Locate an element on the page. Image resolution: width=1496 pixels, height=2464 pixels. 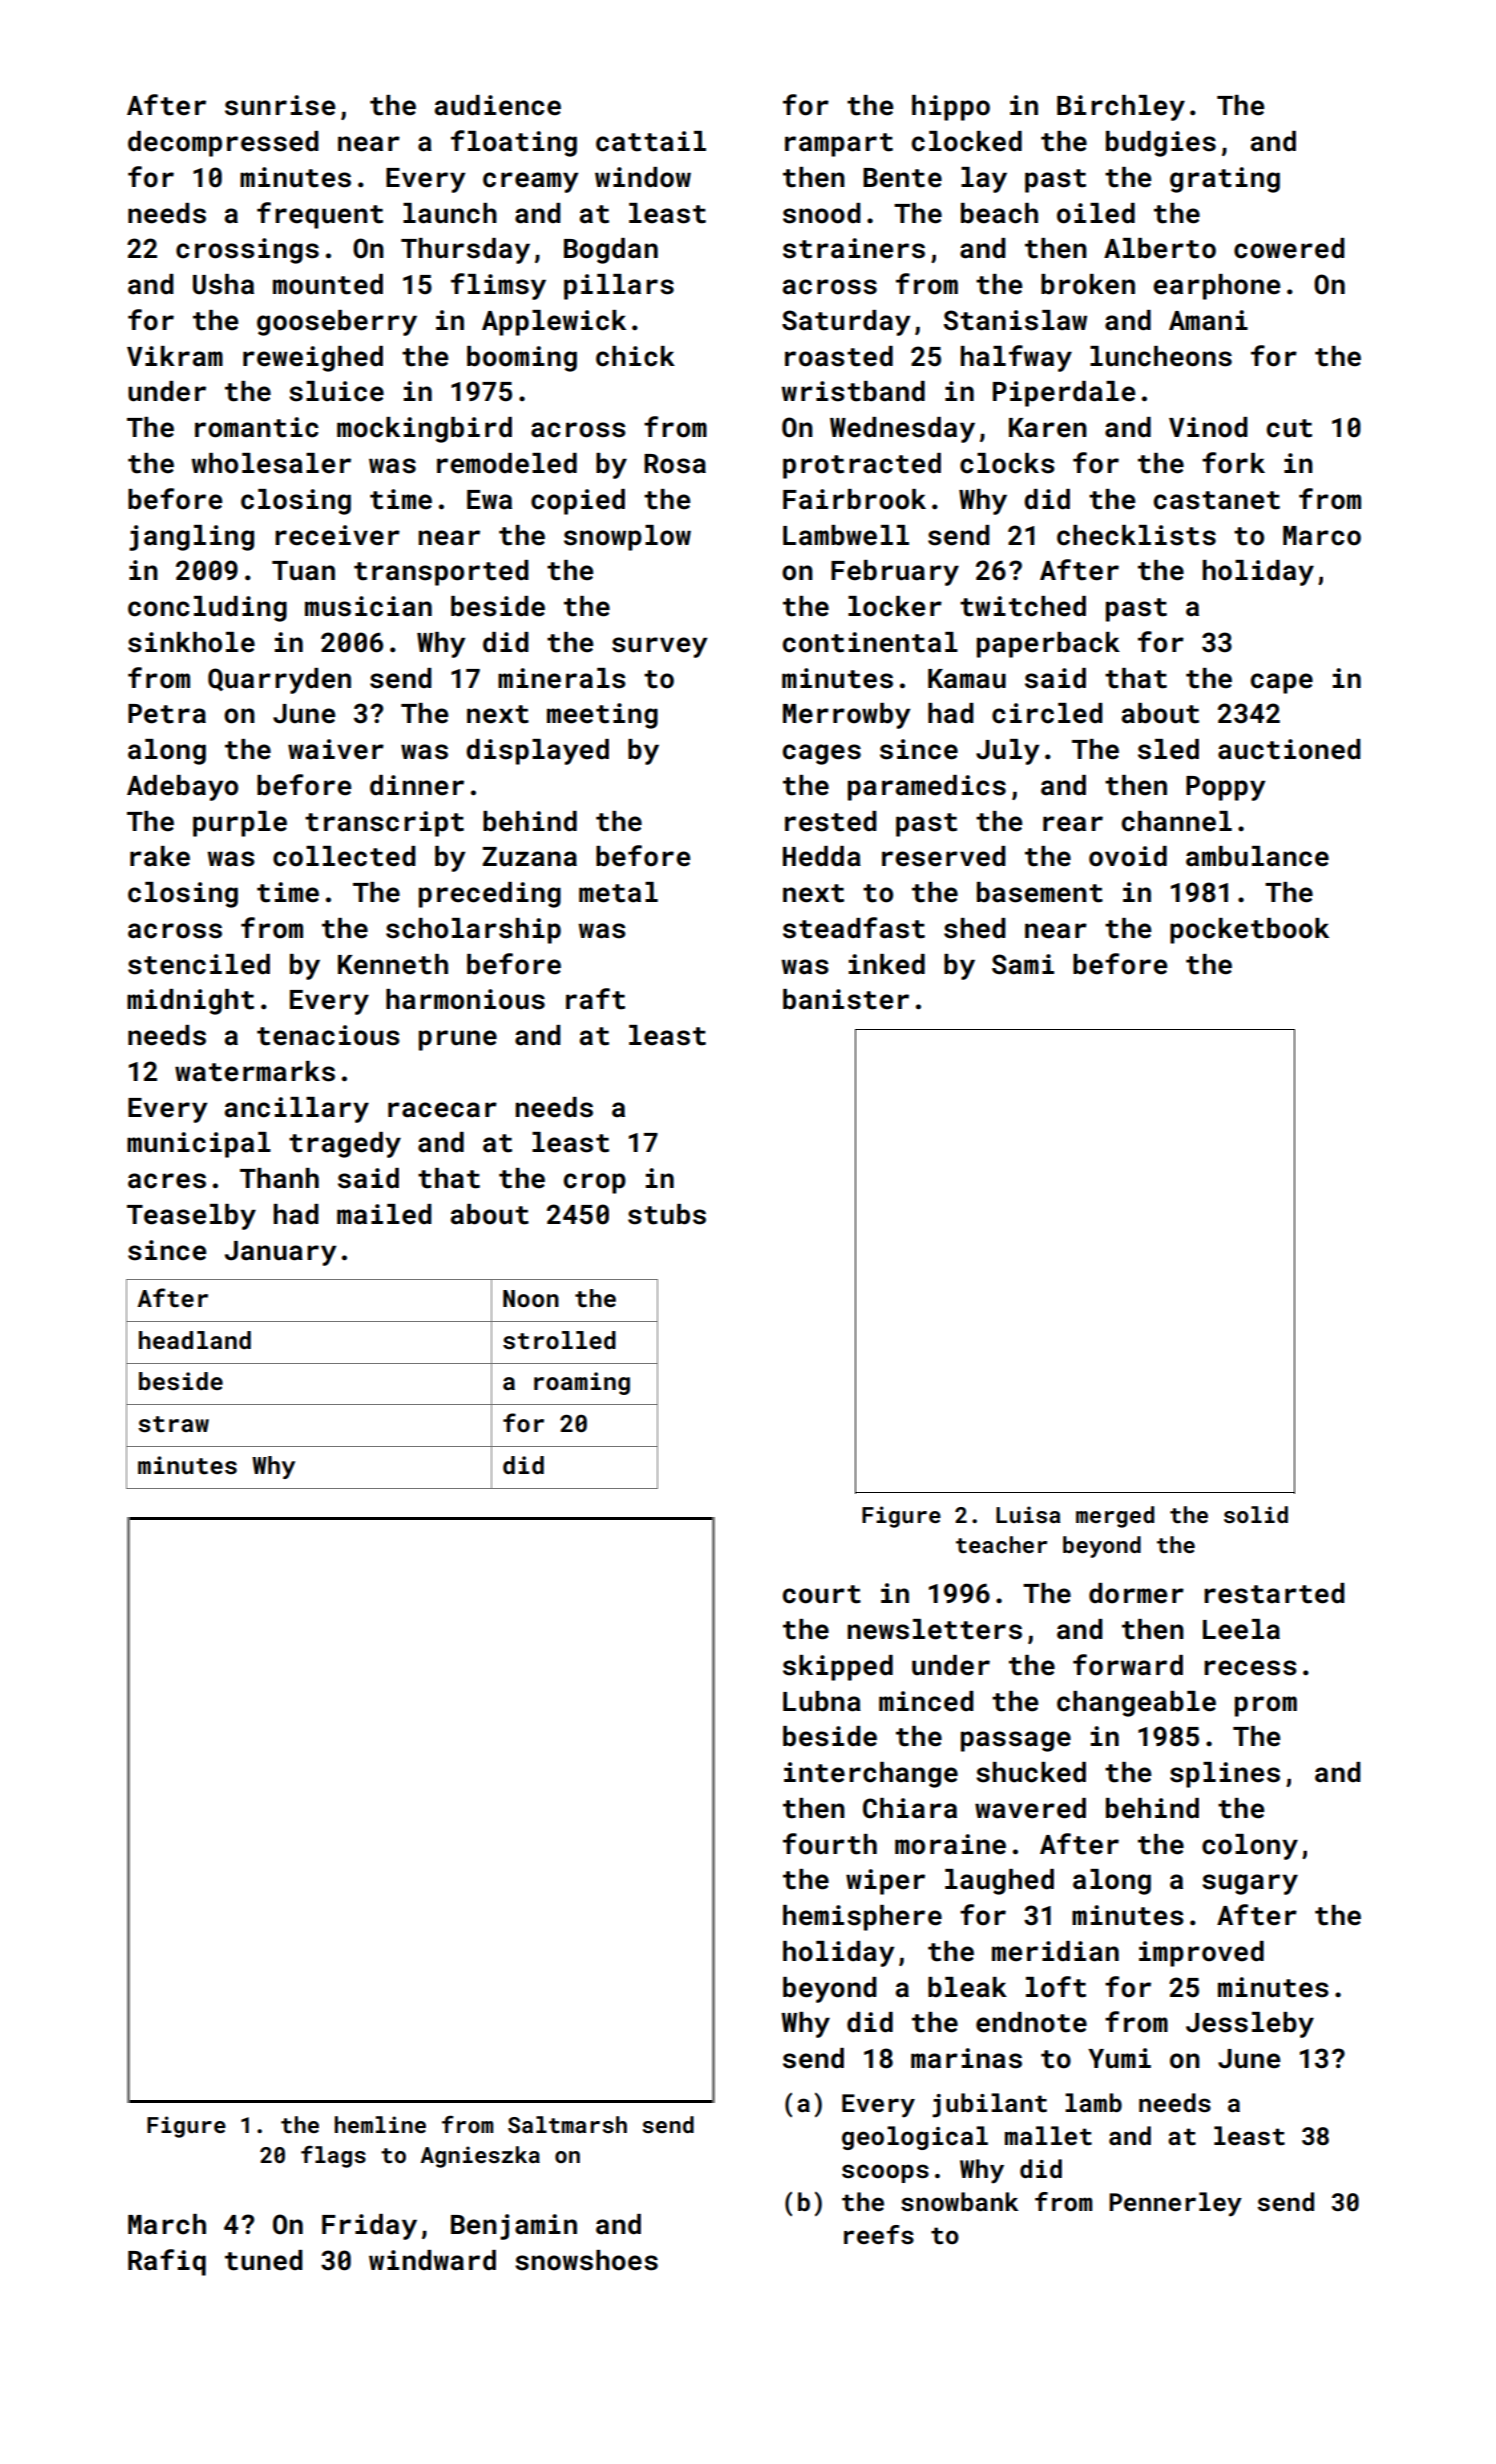
hemisphere is located at coordinates (862, 1918).
